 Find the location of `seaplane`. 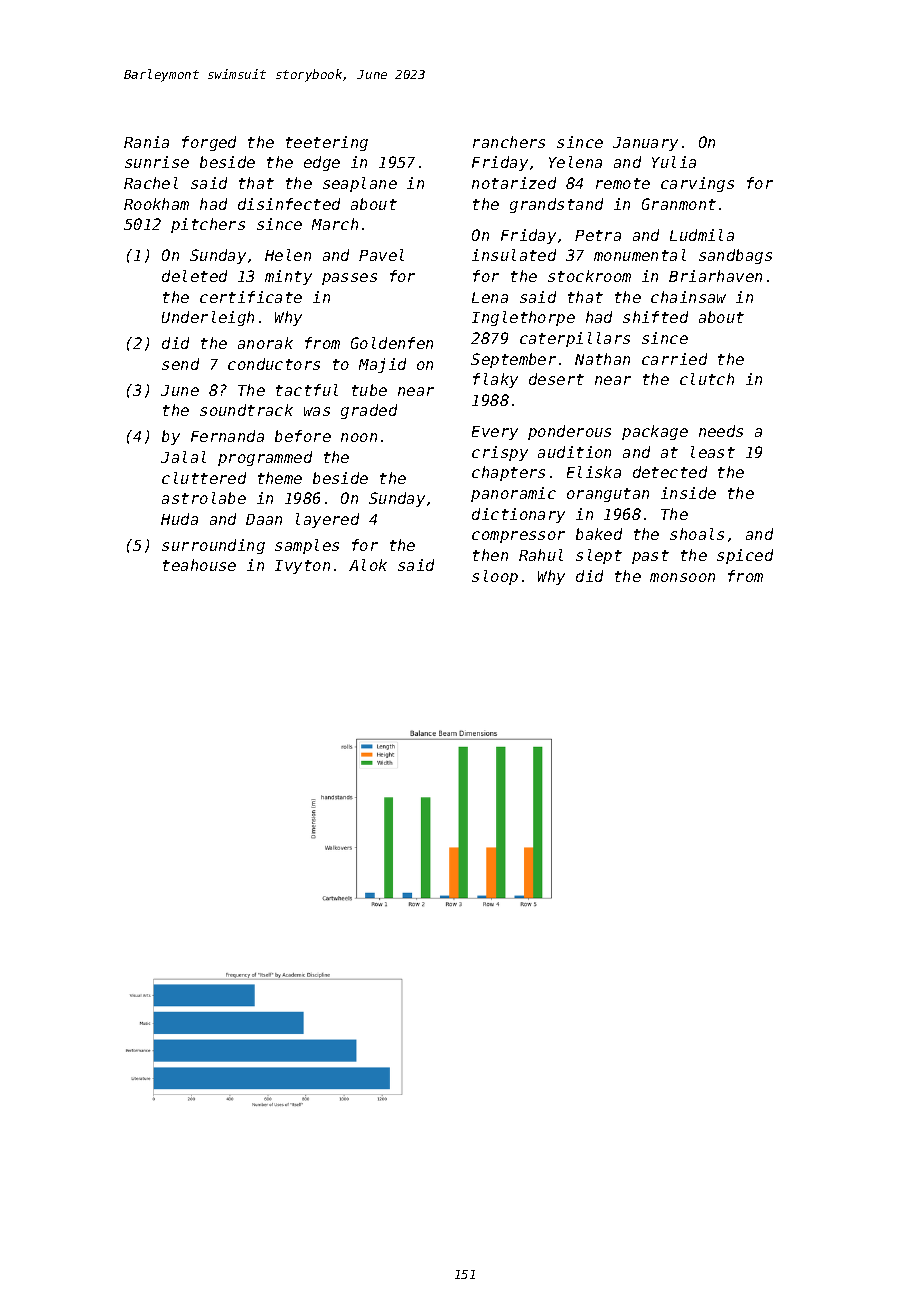

seaplane is located at coordinates (360, 184).
